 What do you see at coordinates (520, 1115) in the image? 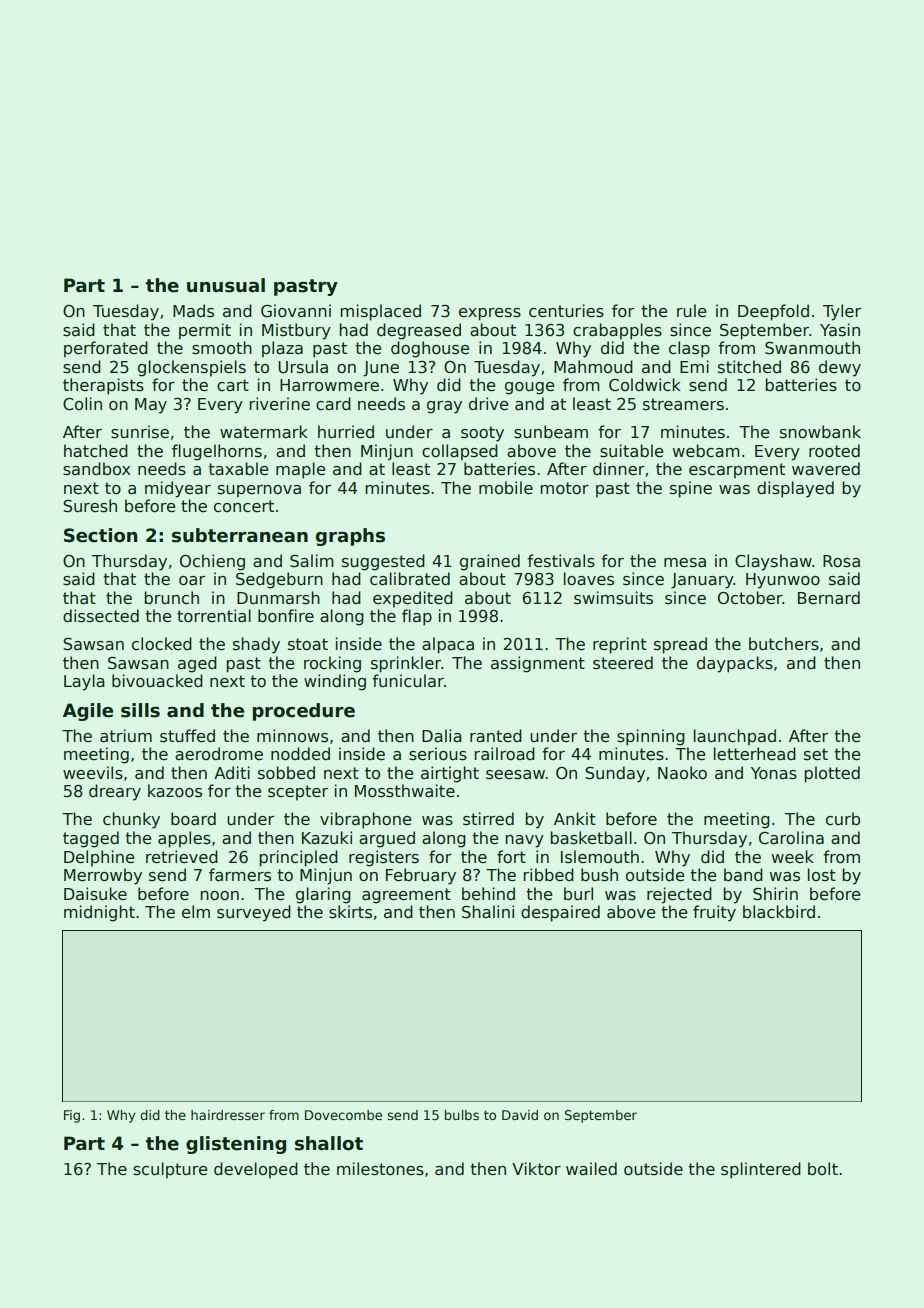
I see `David` at bounding box center [520, 1115].
